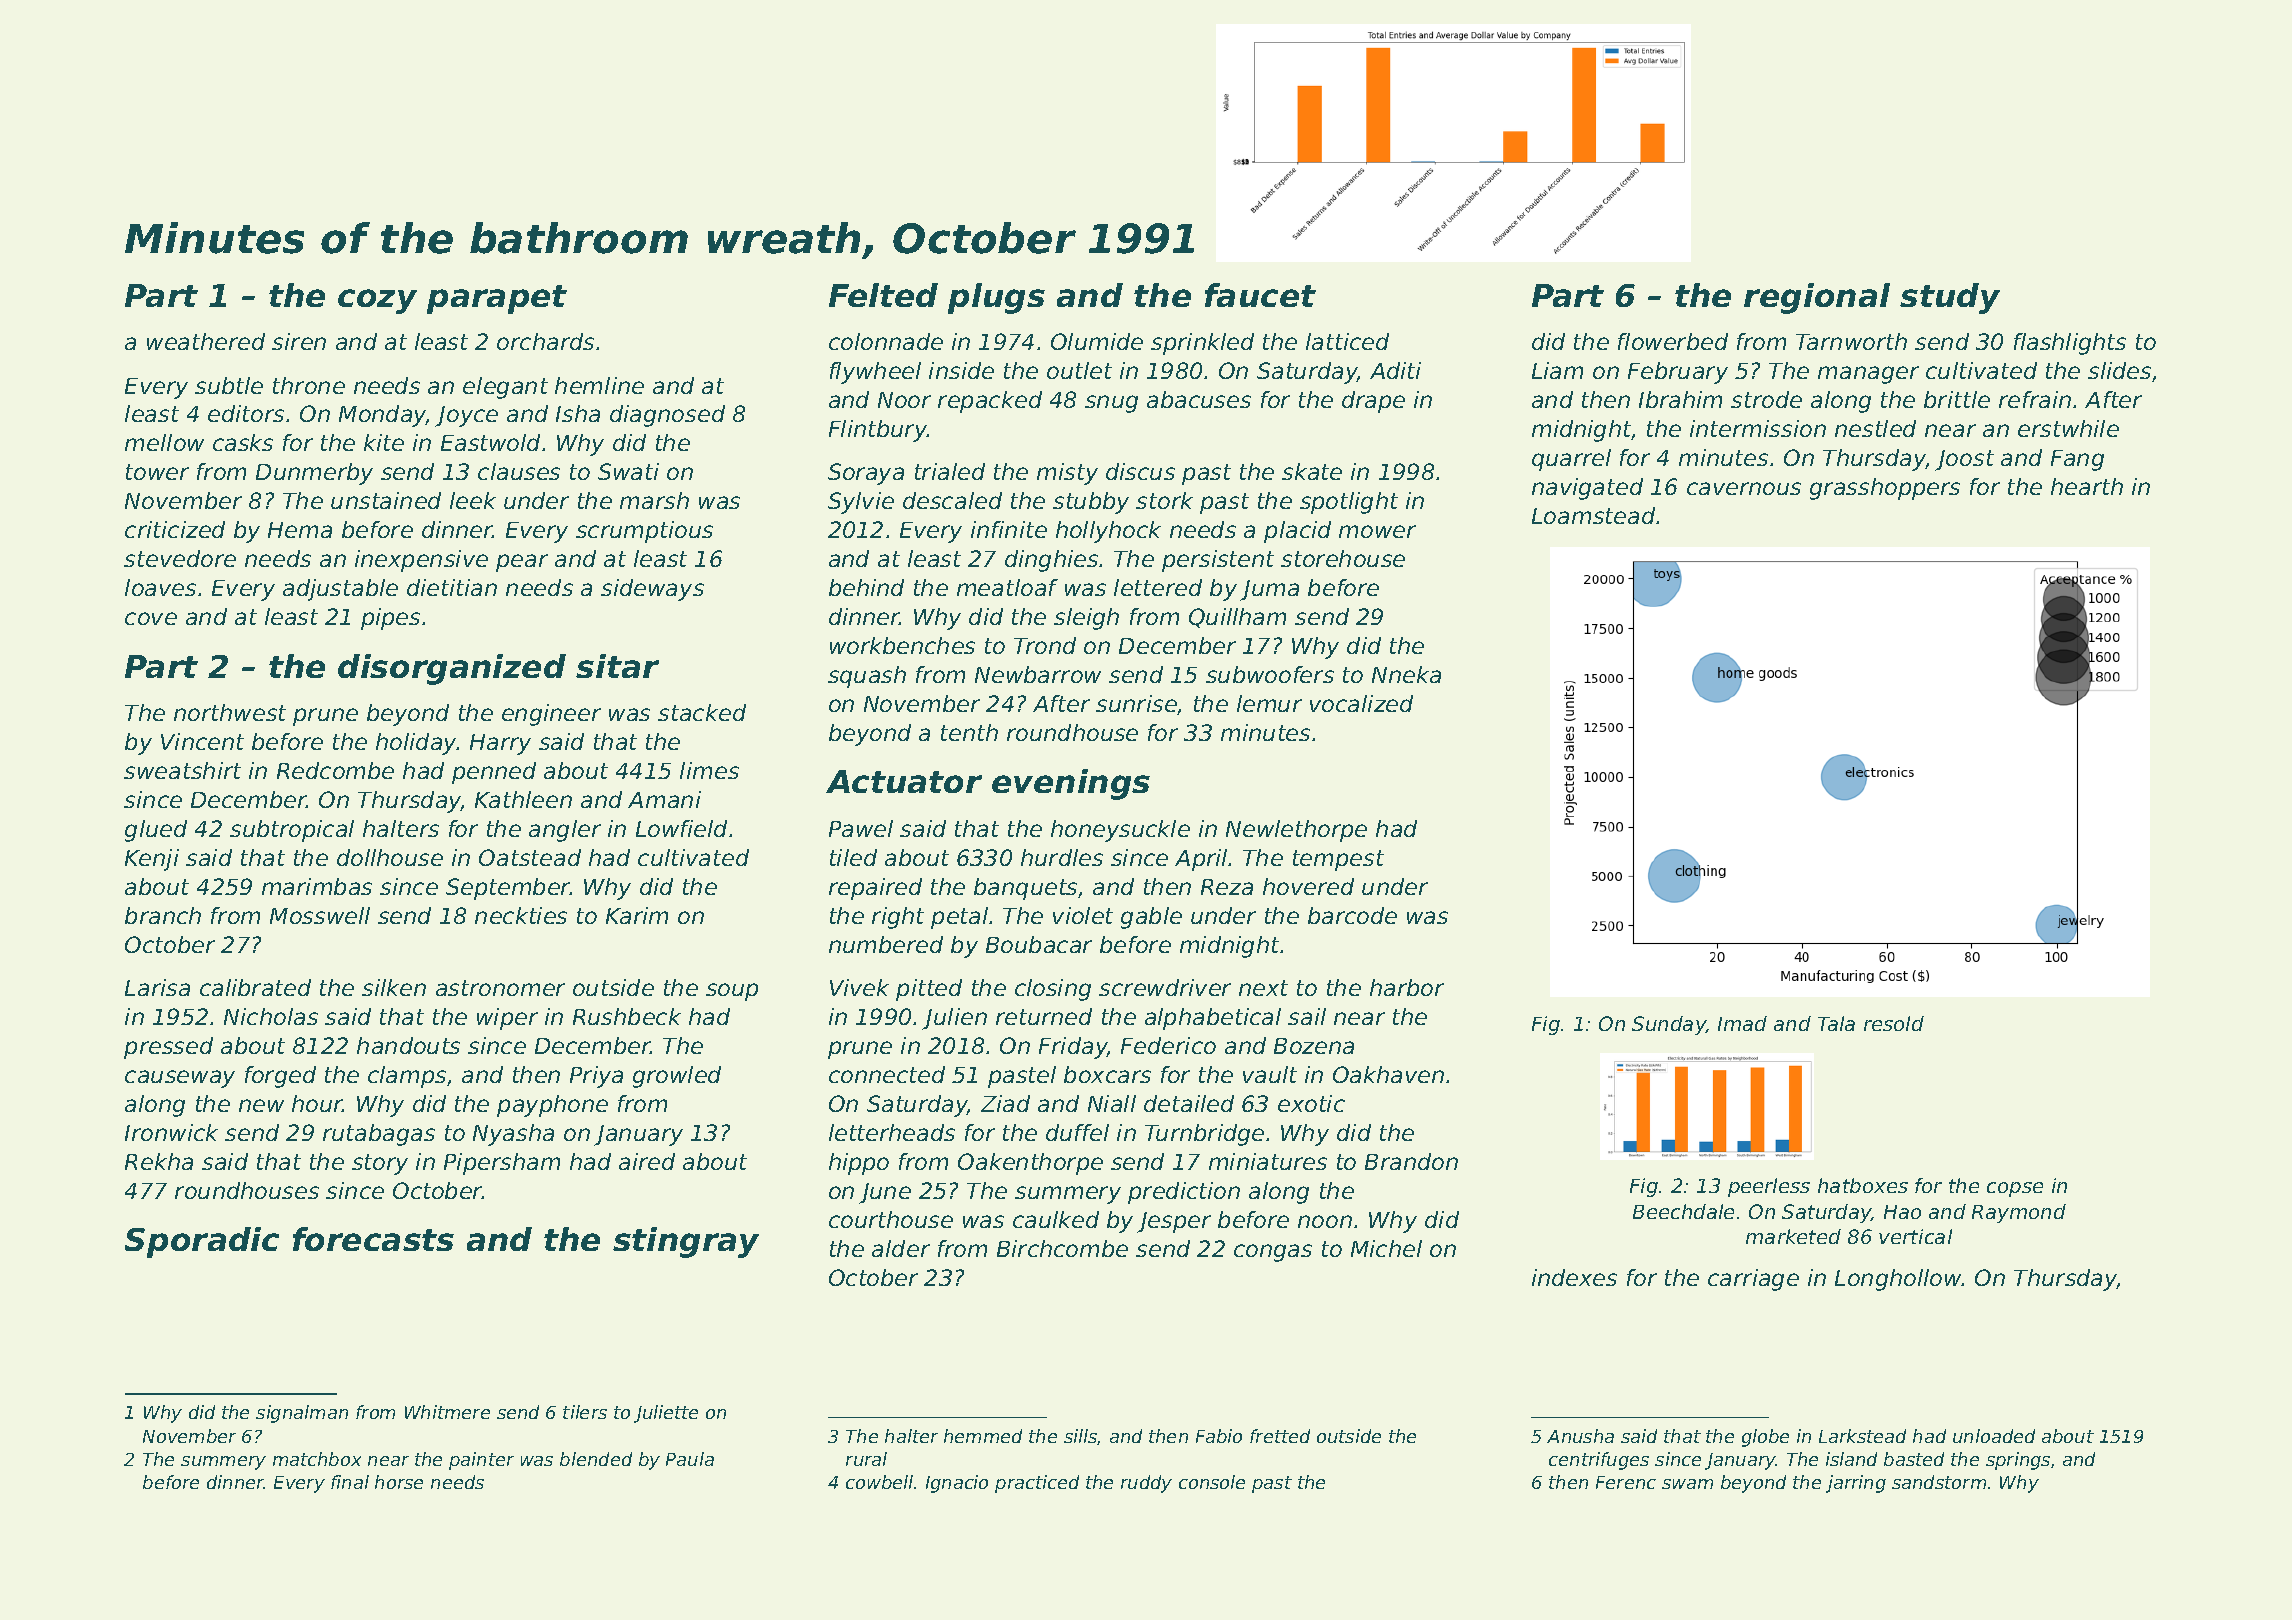 This image has width=2292, height=1620. Describe the element at coordinates (497, 299) in the image. I see `parapet` at that location.
